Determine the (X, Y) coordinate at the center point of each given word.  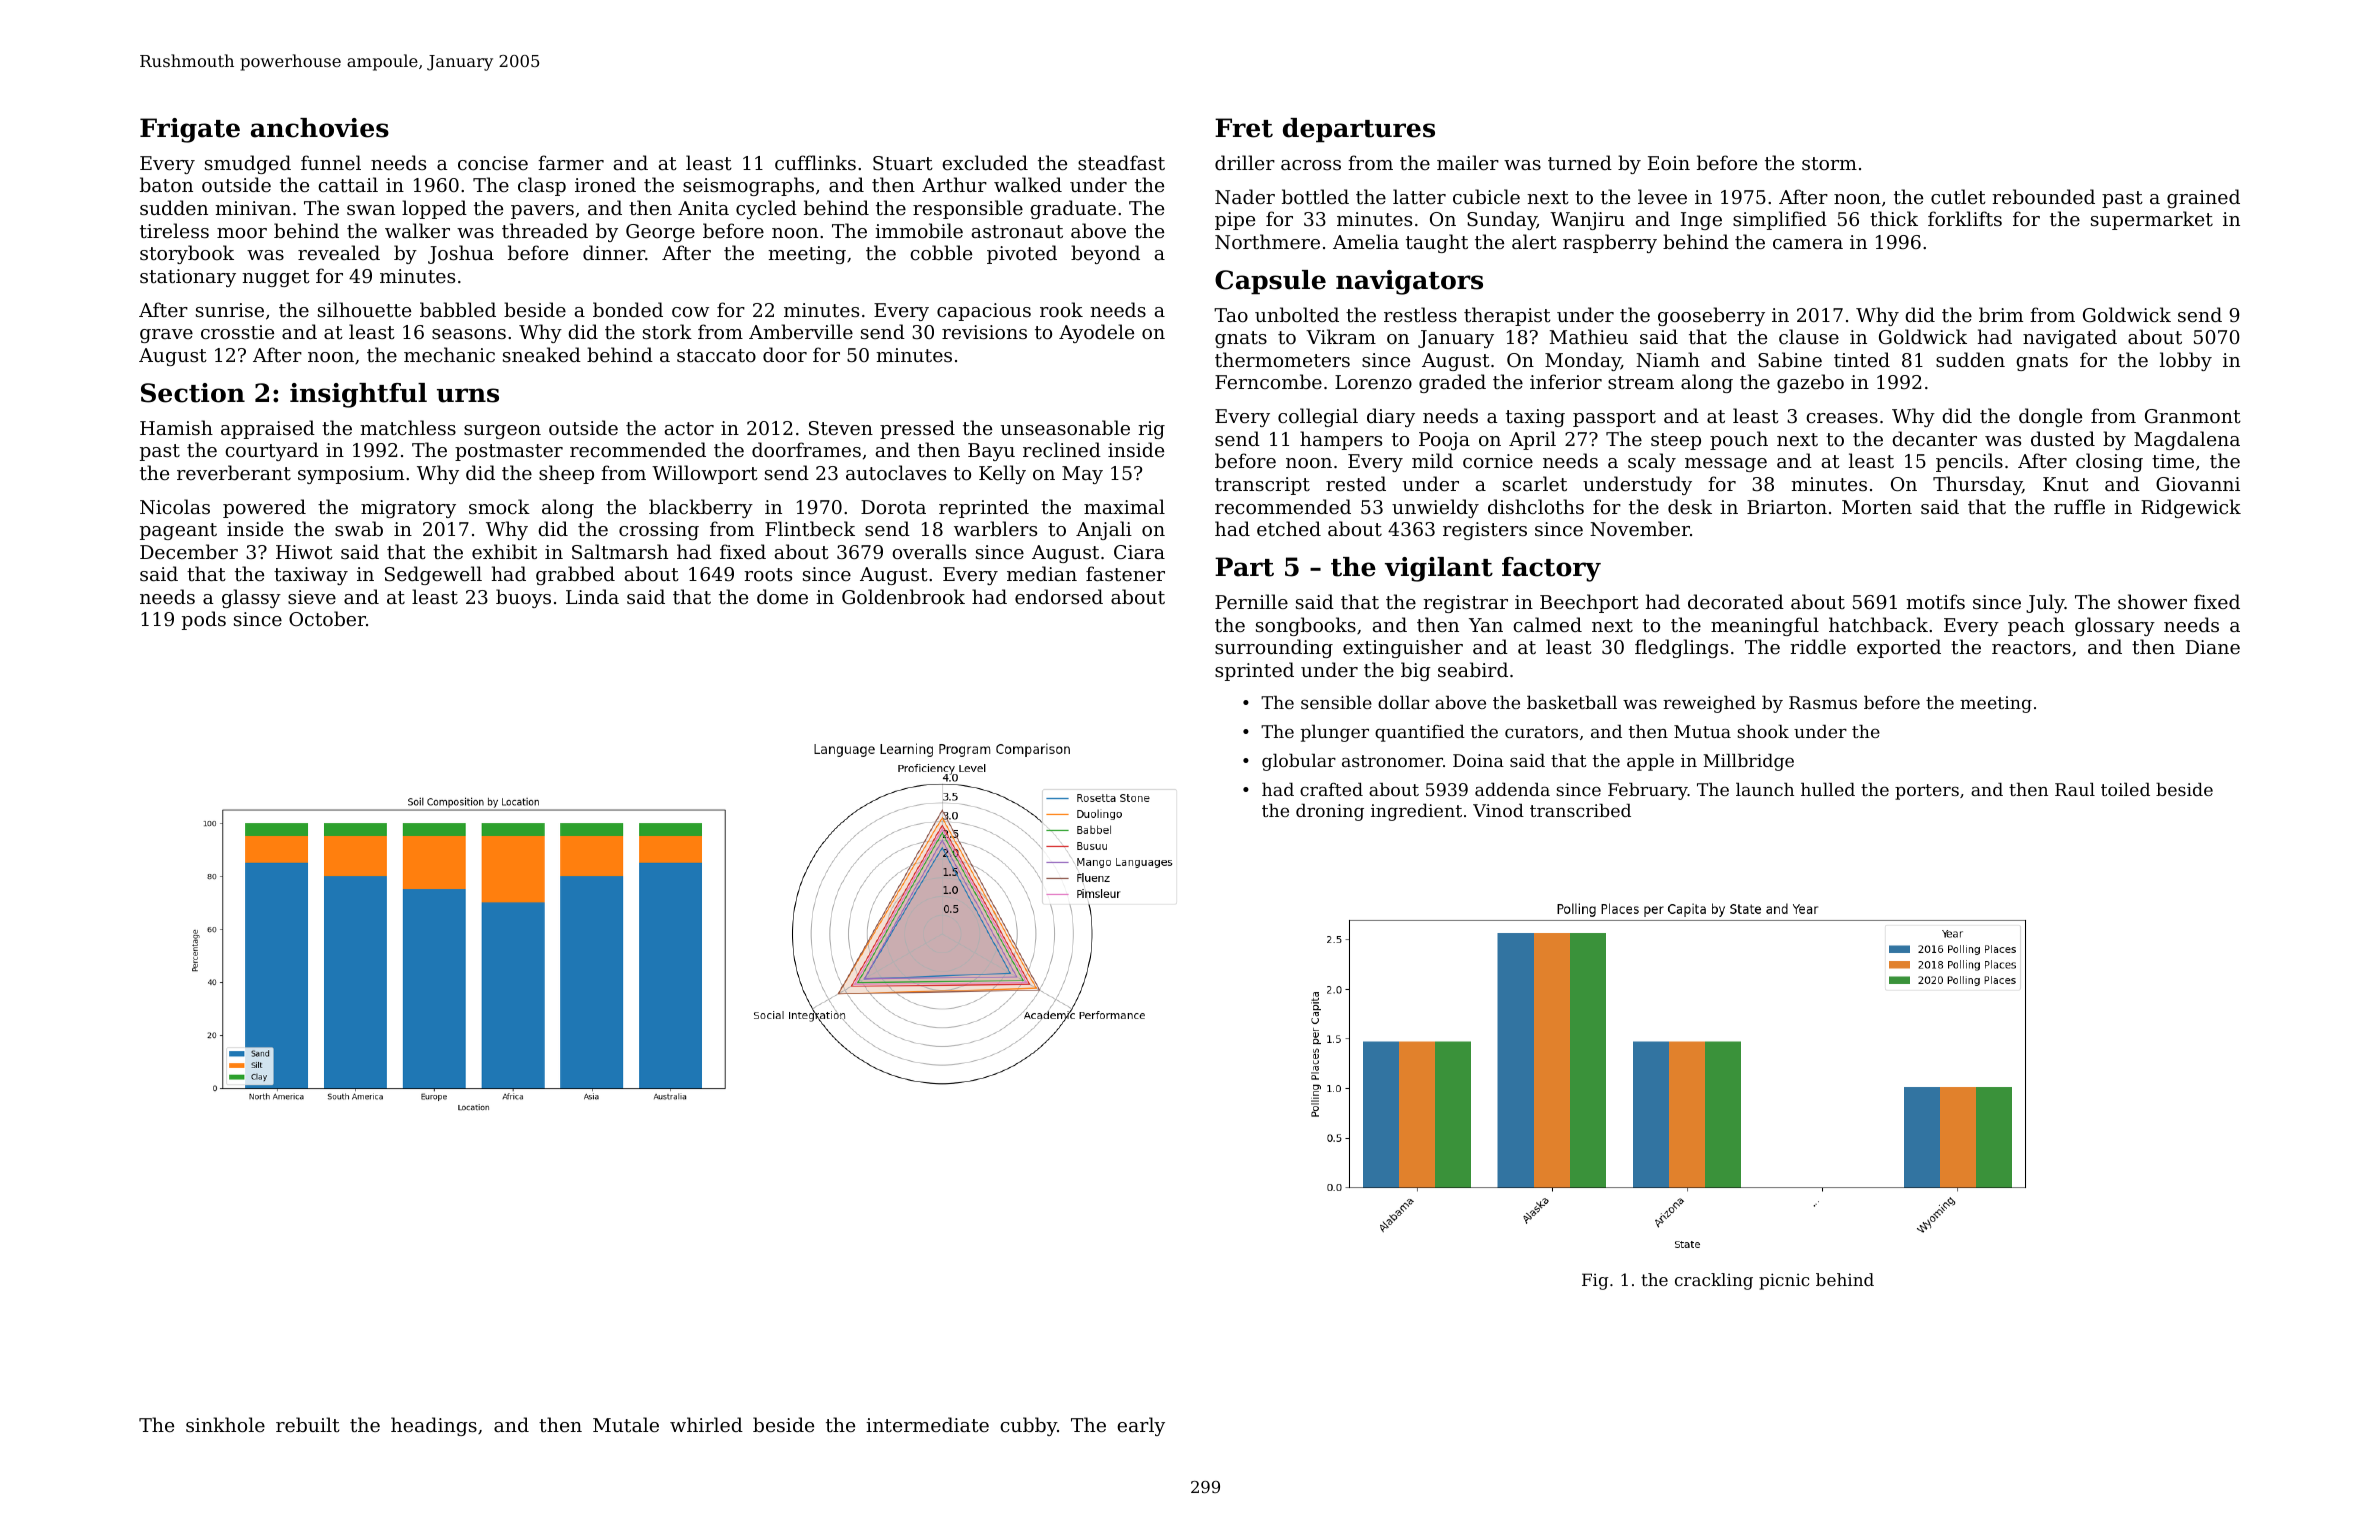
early (1141, 1426)
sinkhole (225, 1424)
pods (204, 620)
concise (493, 163)
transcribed (1580, 810)
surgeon (502, 432)
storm (1829, 163)
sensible (1336, 702)
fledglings (1681, 648)
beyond (1105, 254)
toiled (2125, 789)
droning (1330, 812)
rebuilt (308, 1424)
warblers (995, 528)
